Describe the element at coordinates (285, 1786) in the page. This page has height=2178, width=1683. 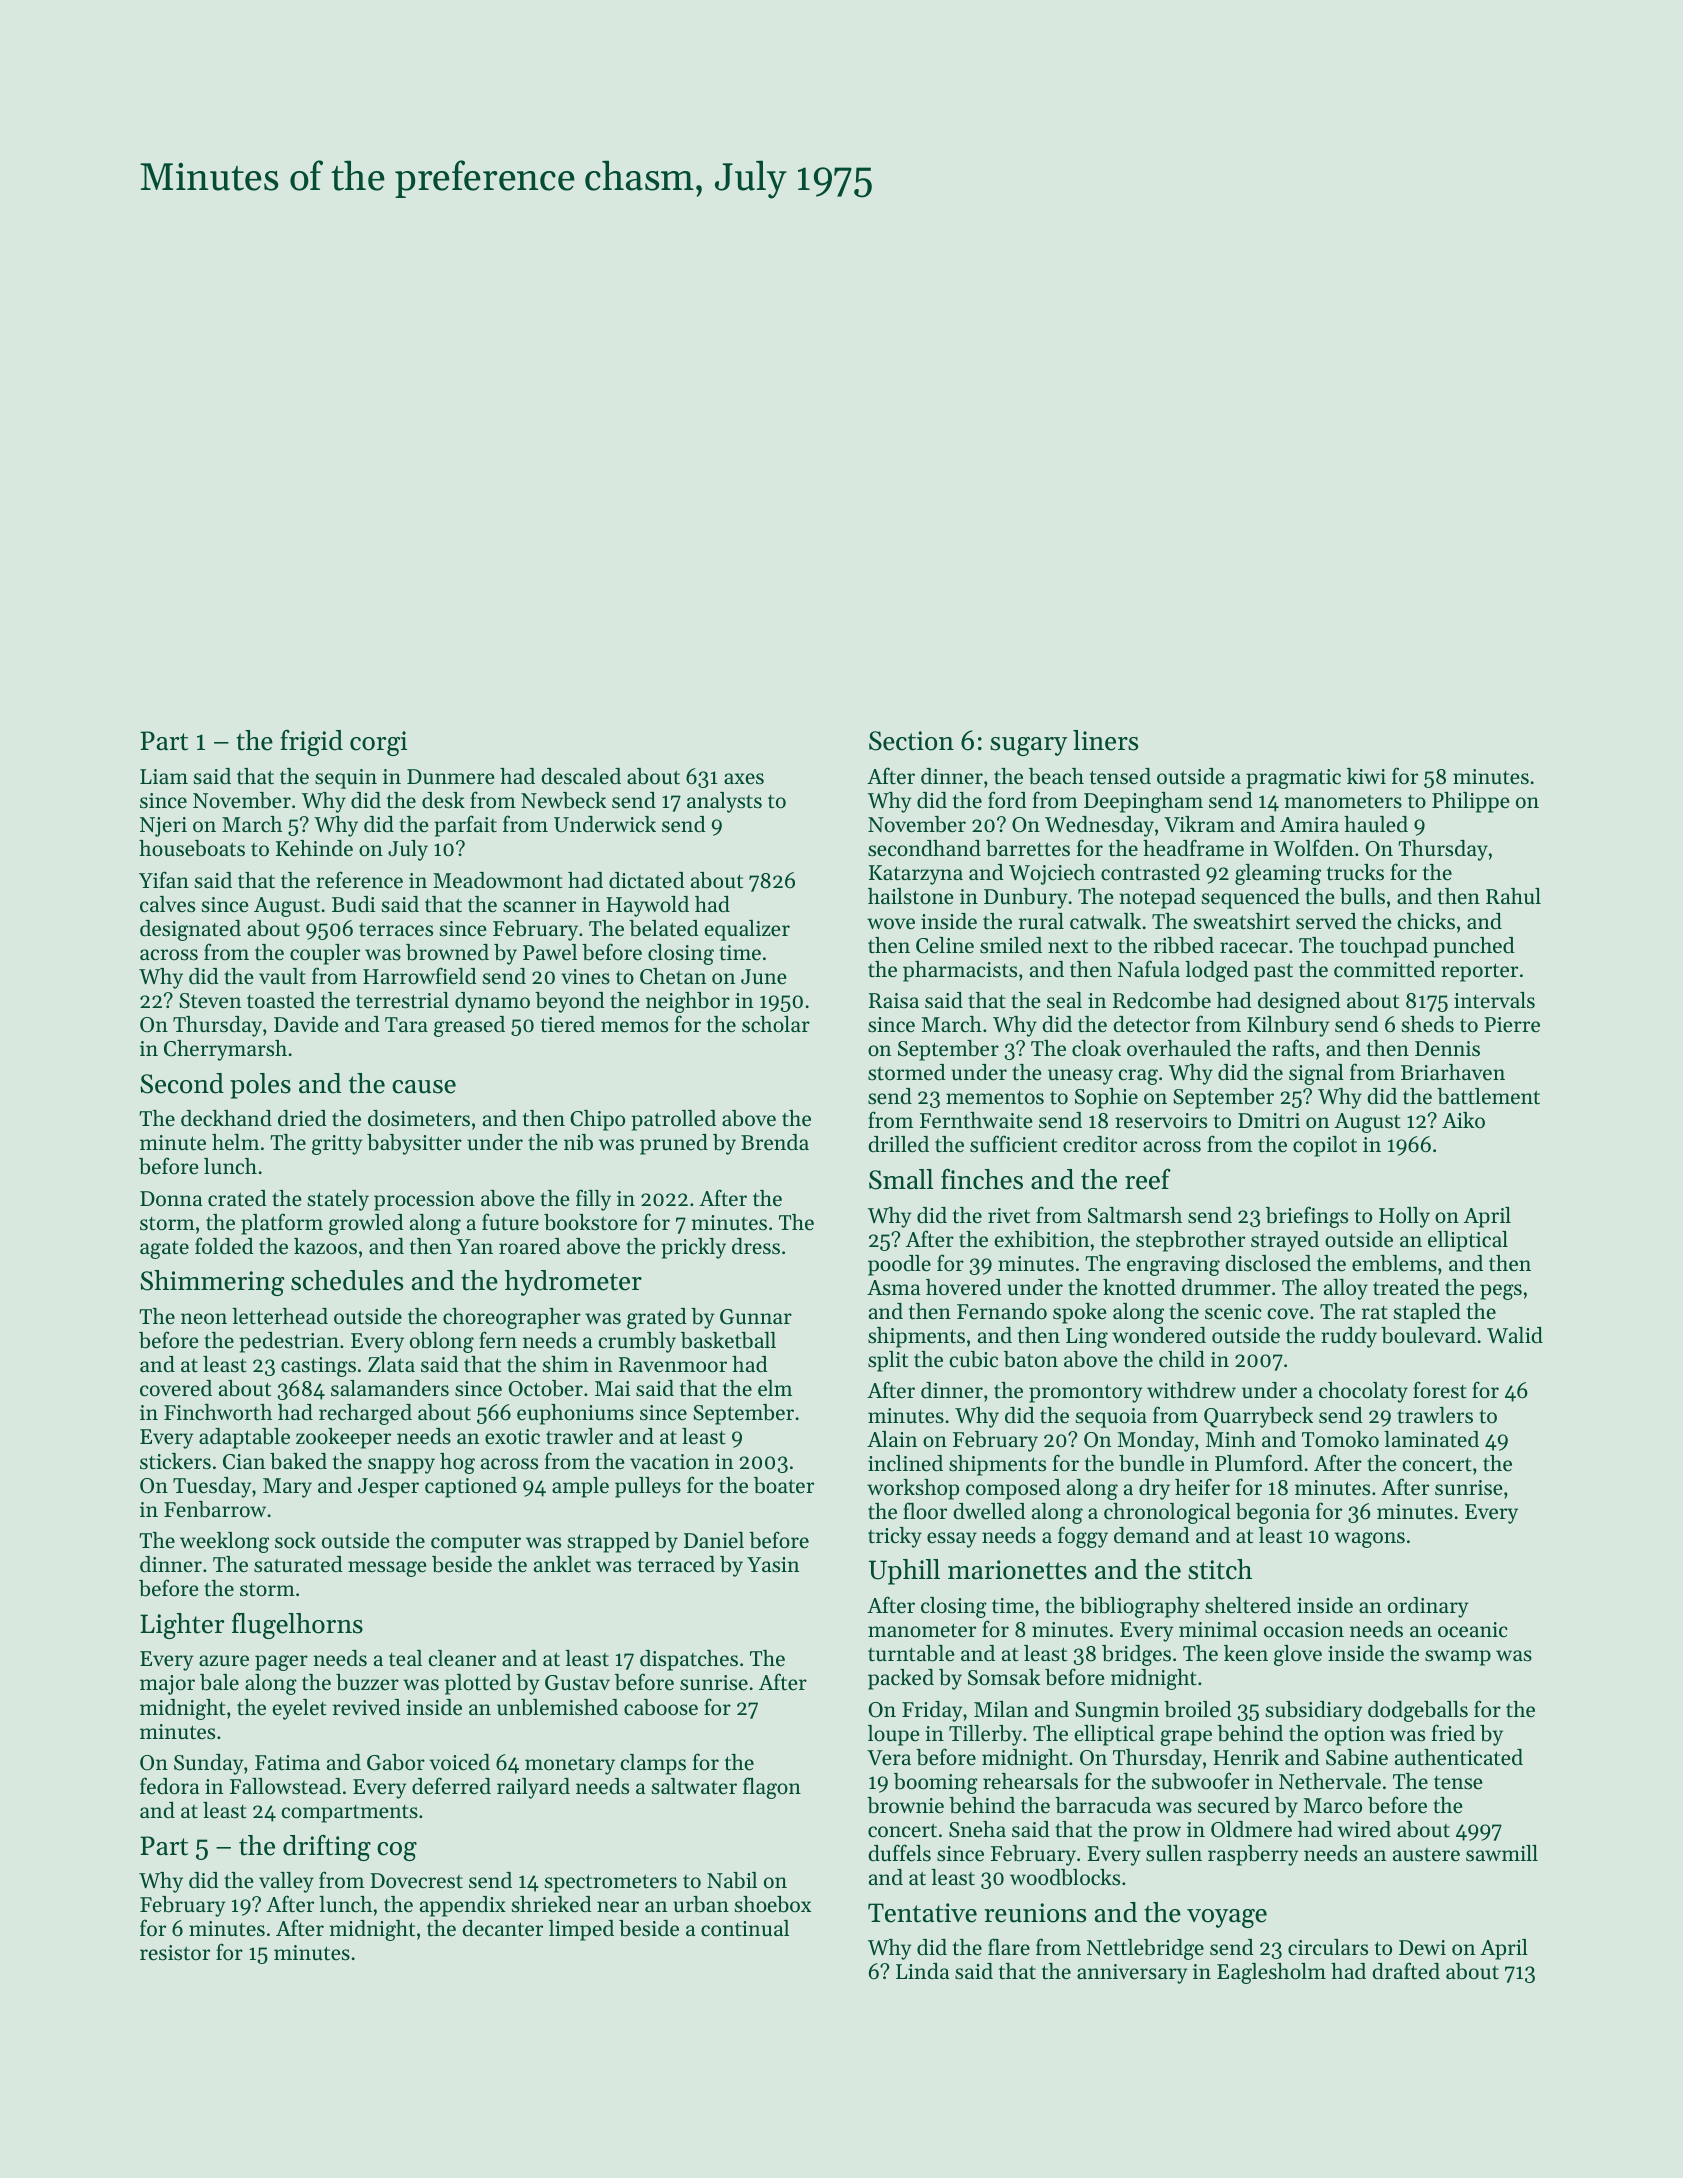
I see `Fallowstead` at that location.
